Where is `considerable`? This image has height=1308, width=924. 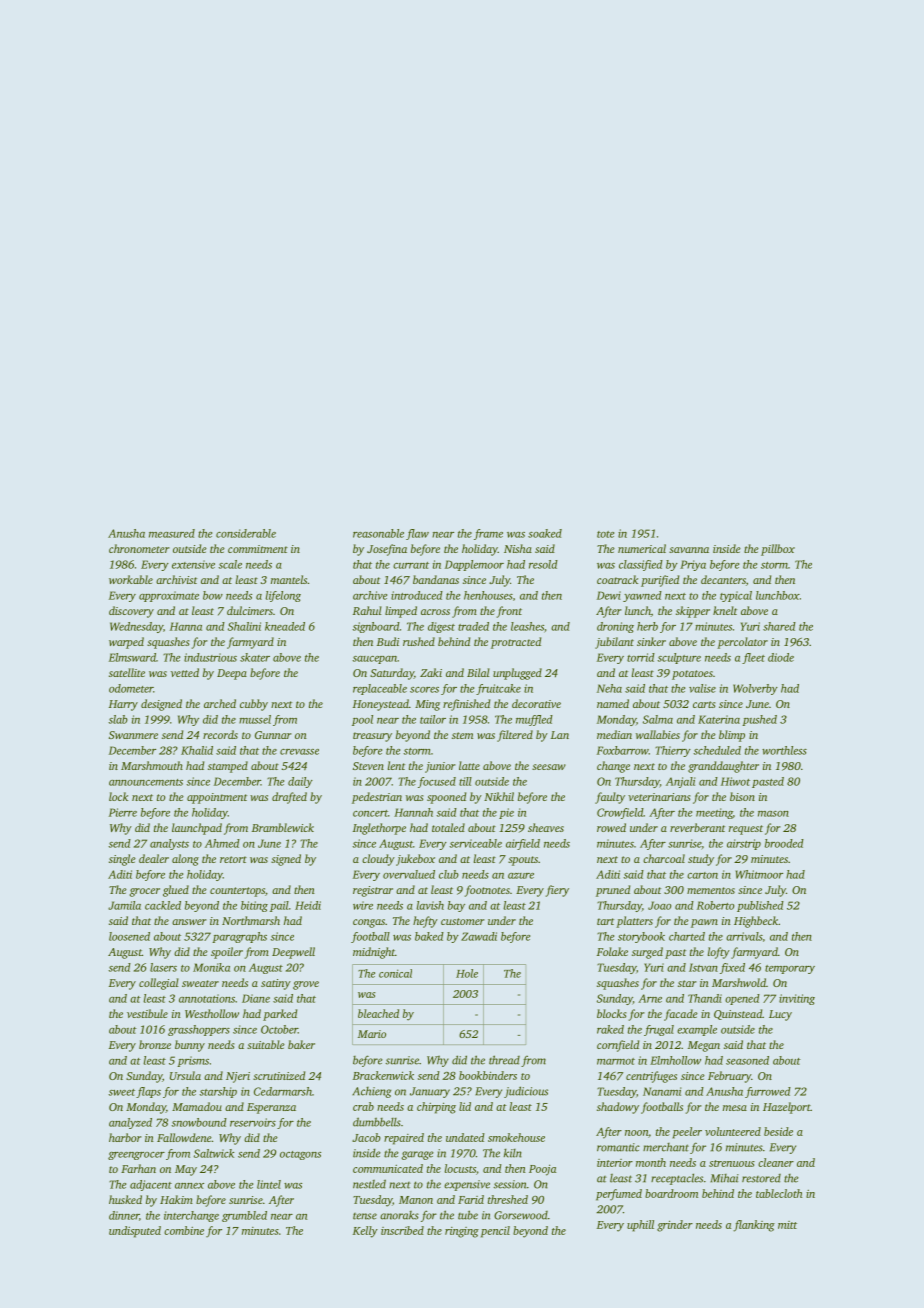 considerable is located at coordinates (246, 533).
